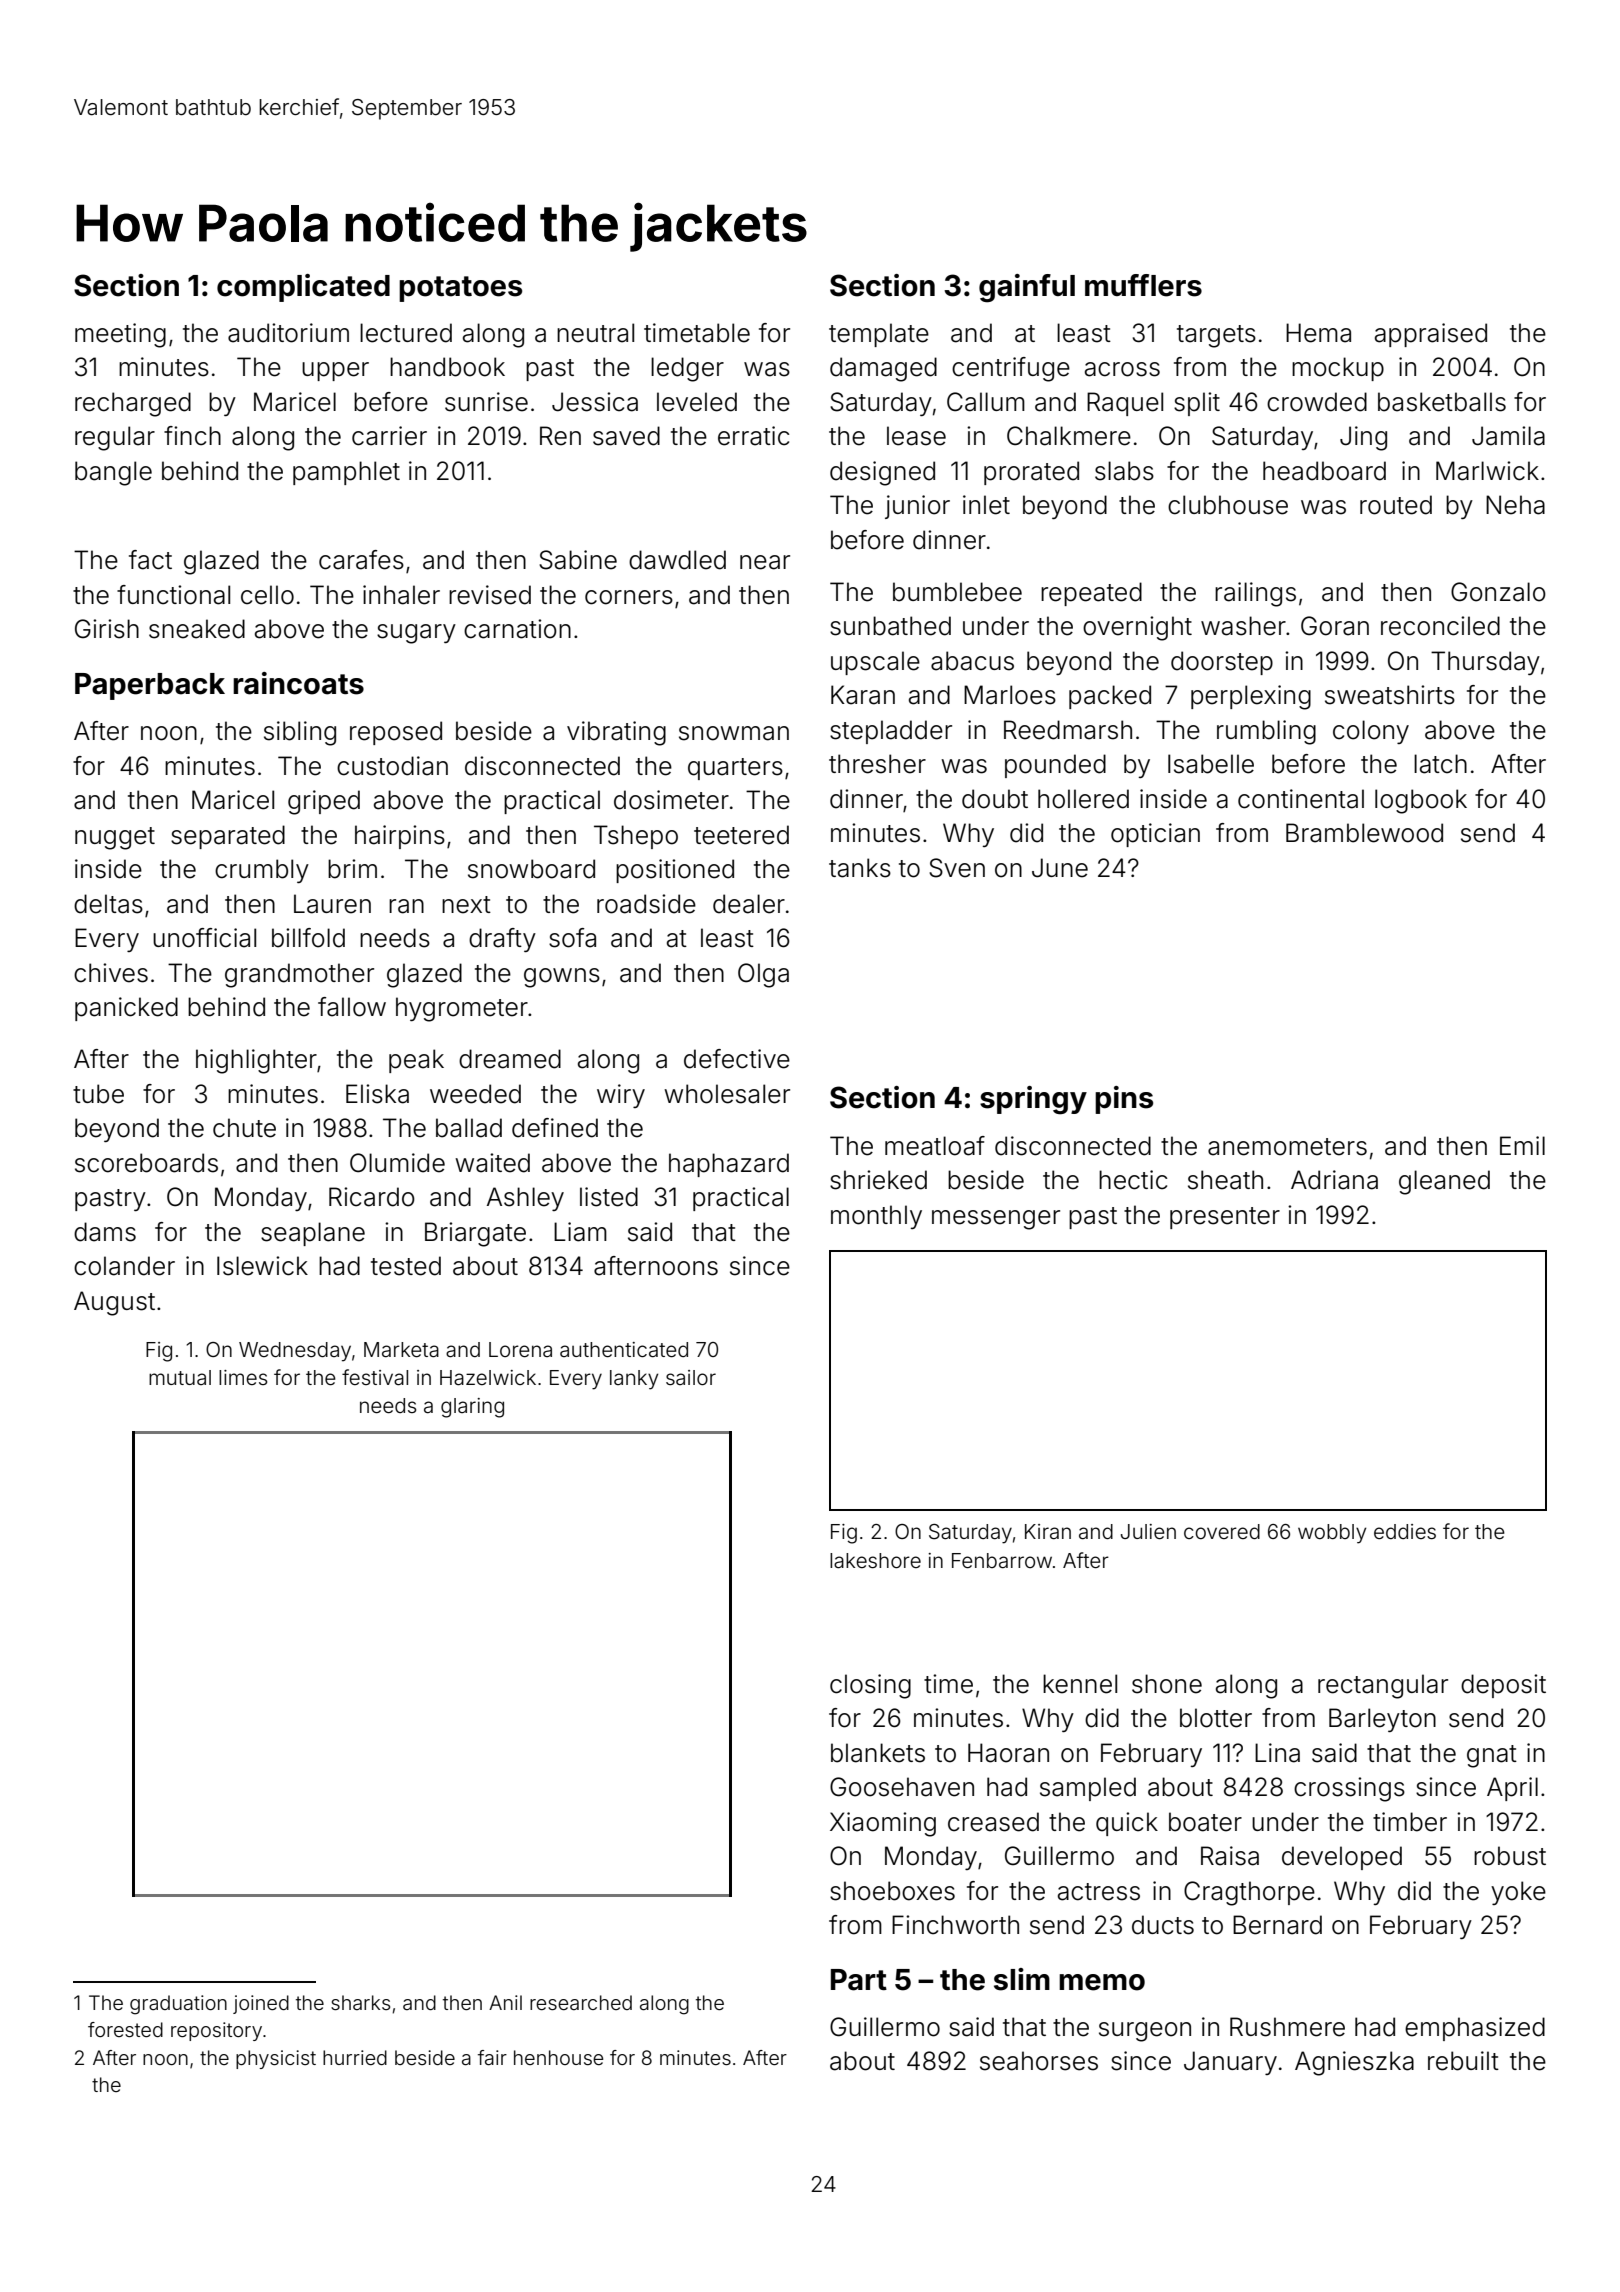 This page has height=2292, width=1620. Describe the element at coordinates (634, 1380) in the page. I see `lanky` at that location.
